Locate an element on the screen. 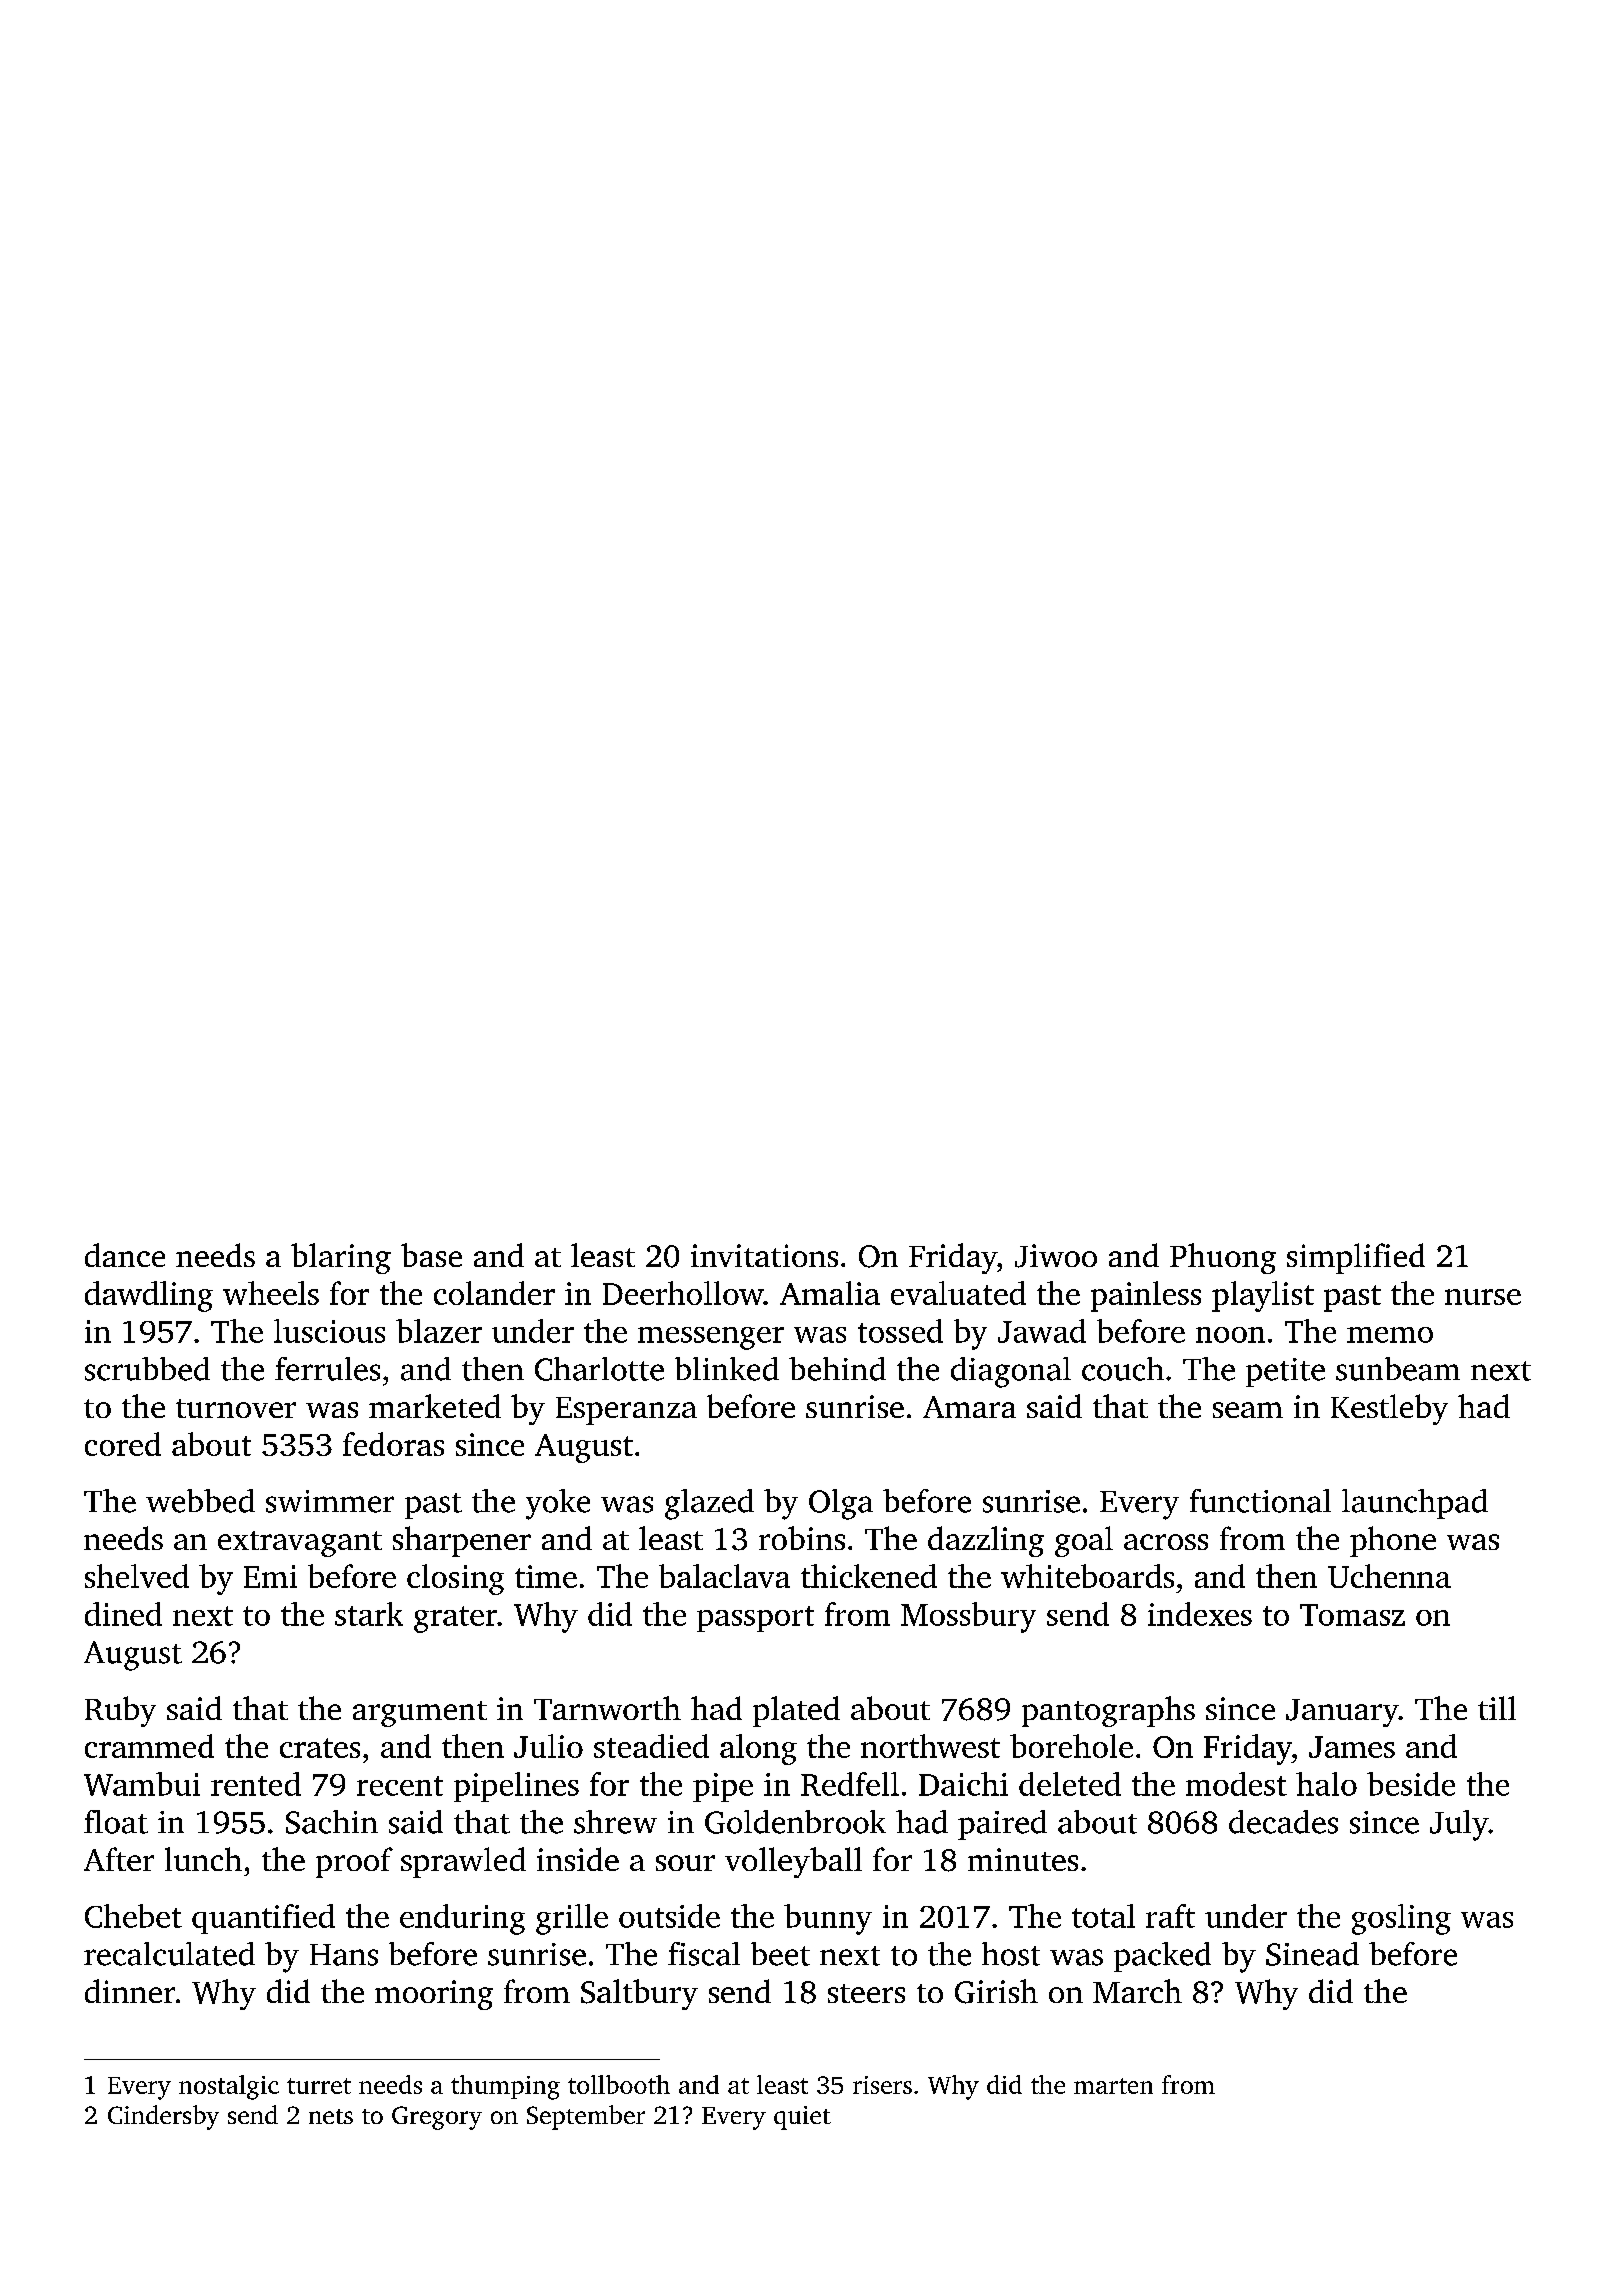  Gregory is located at coordinates (437, 2118).
